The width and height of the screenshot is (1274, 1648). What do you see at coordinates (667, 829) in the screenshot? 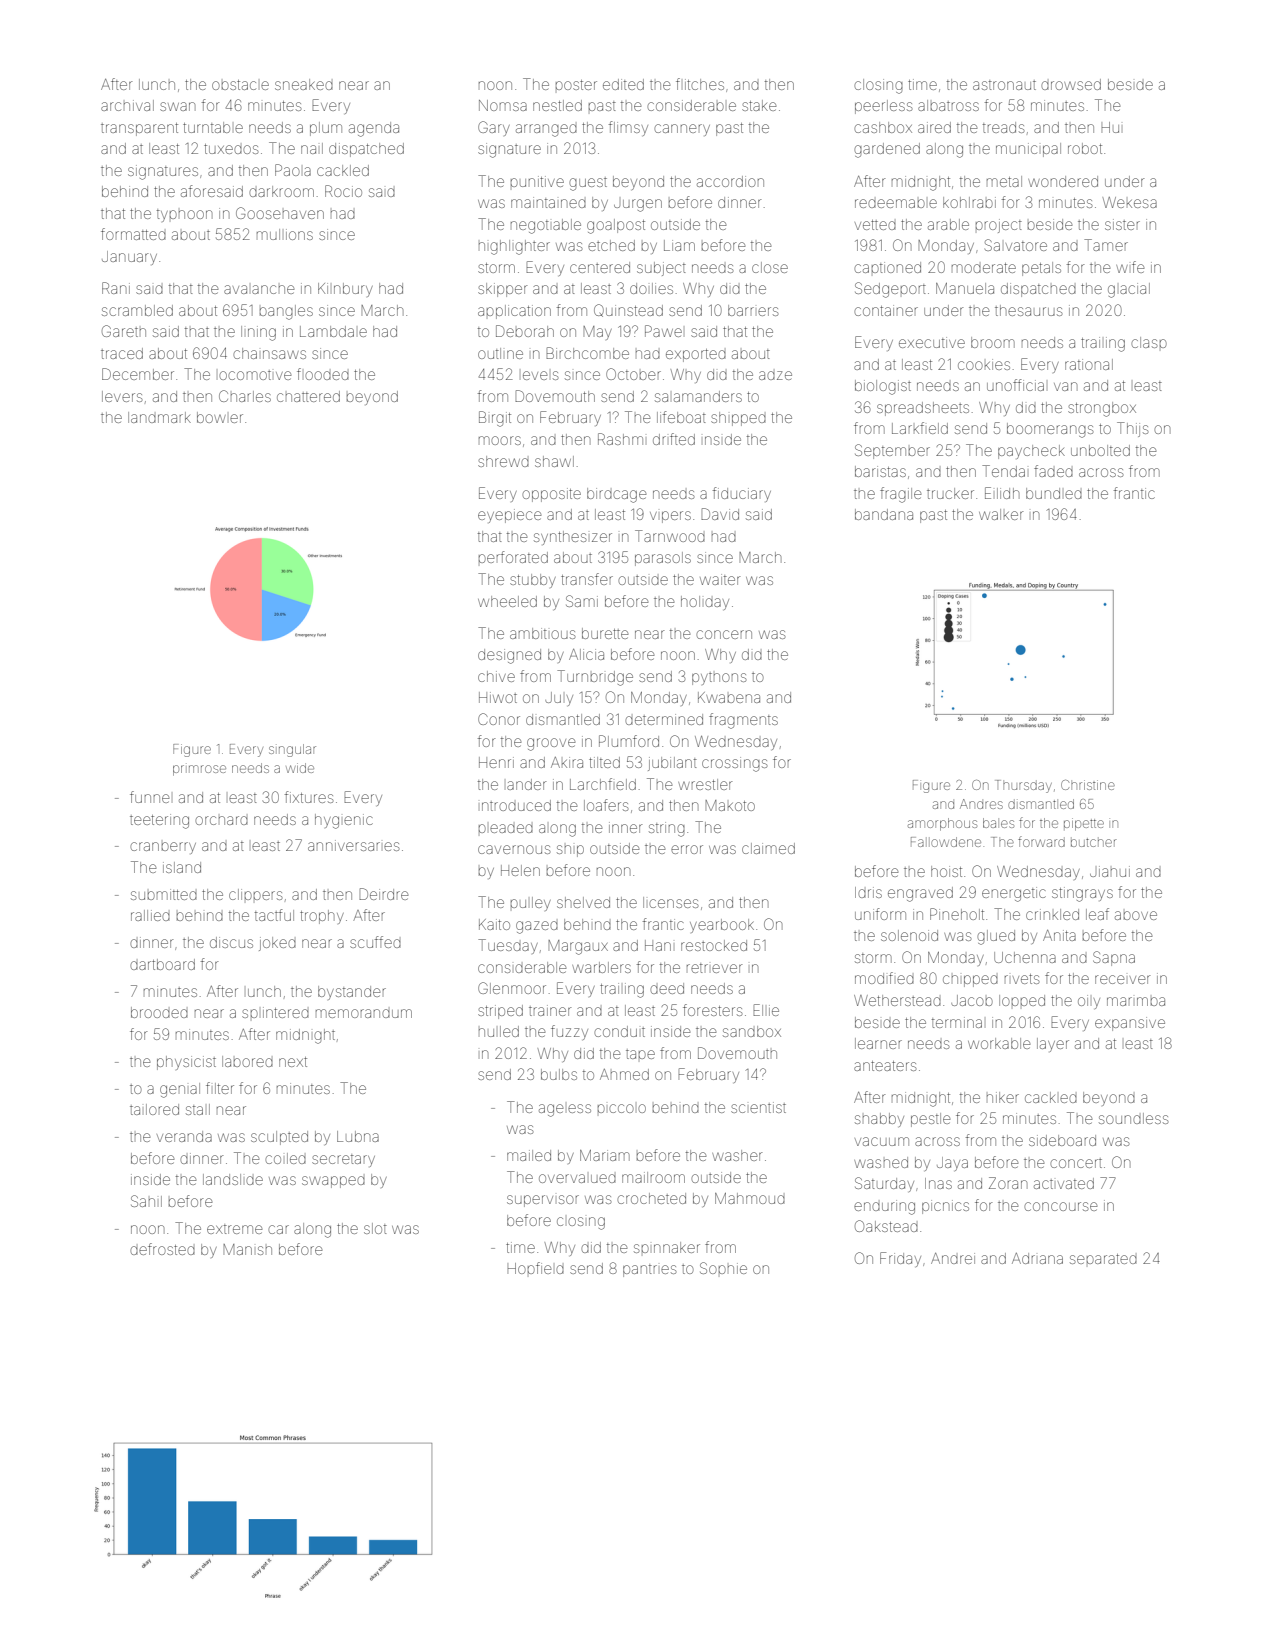
I see `string` at bounding box center [667, 829].
